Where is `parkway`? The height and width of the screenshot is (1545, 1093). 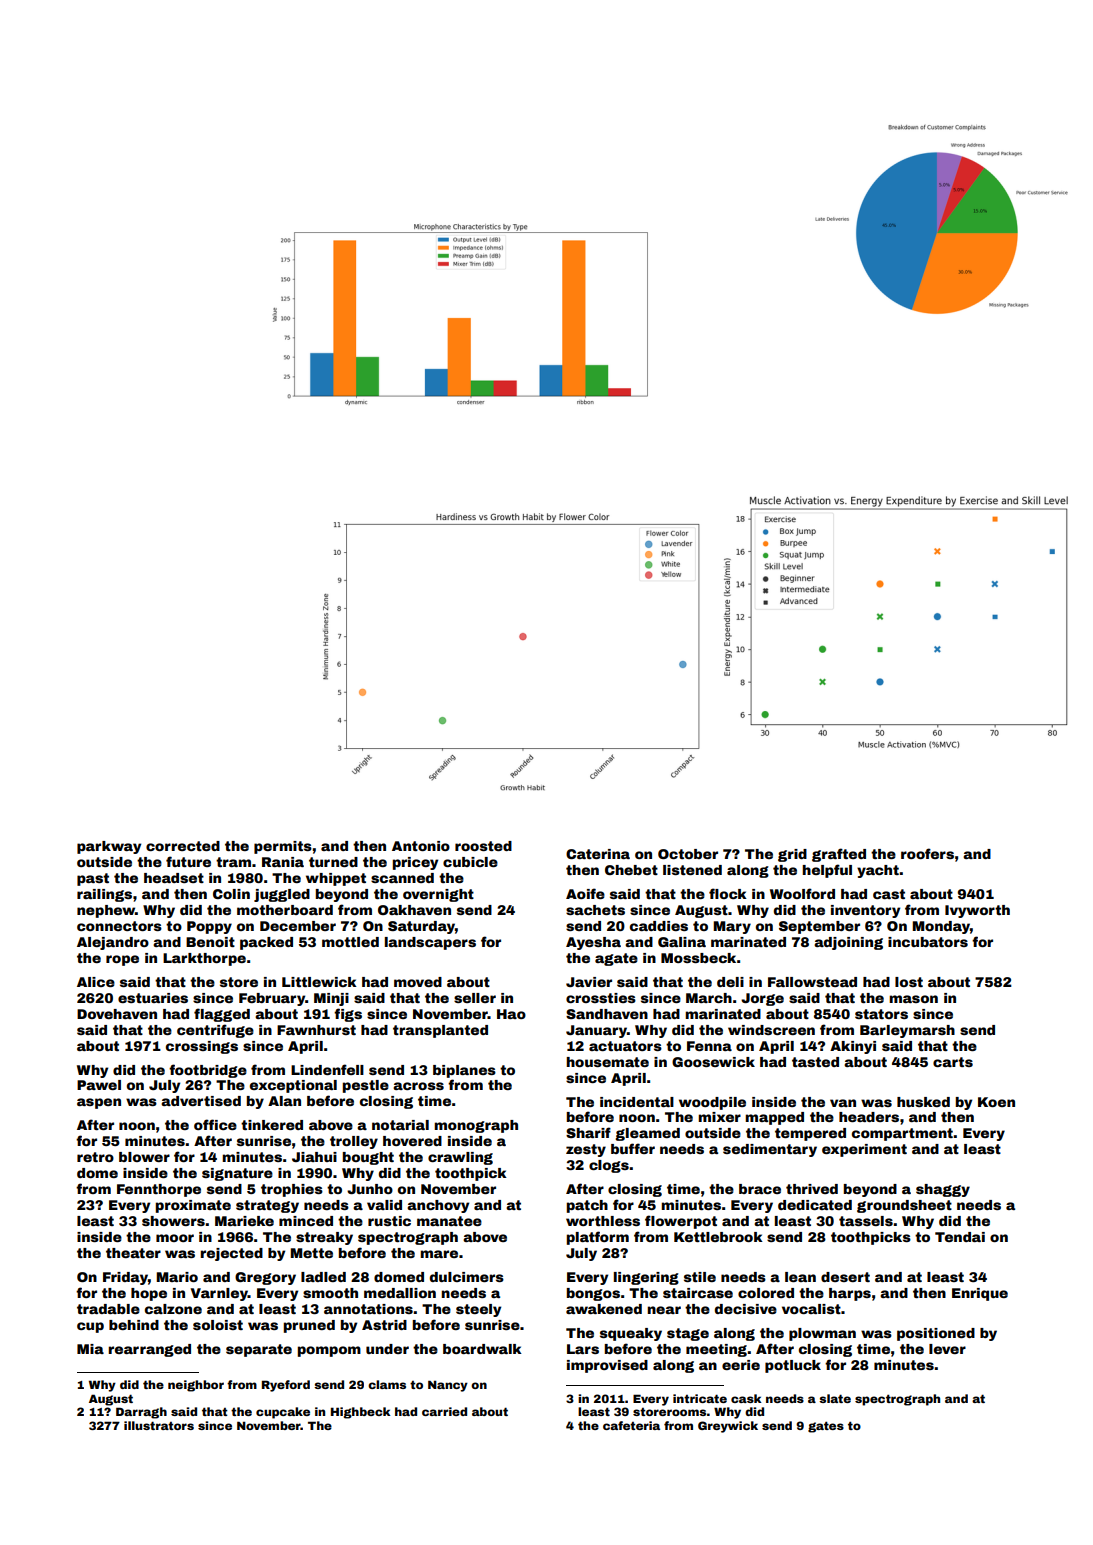
parkway is located at coordinates (109, 847).
